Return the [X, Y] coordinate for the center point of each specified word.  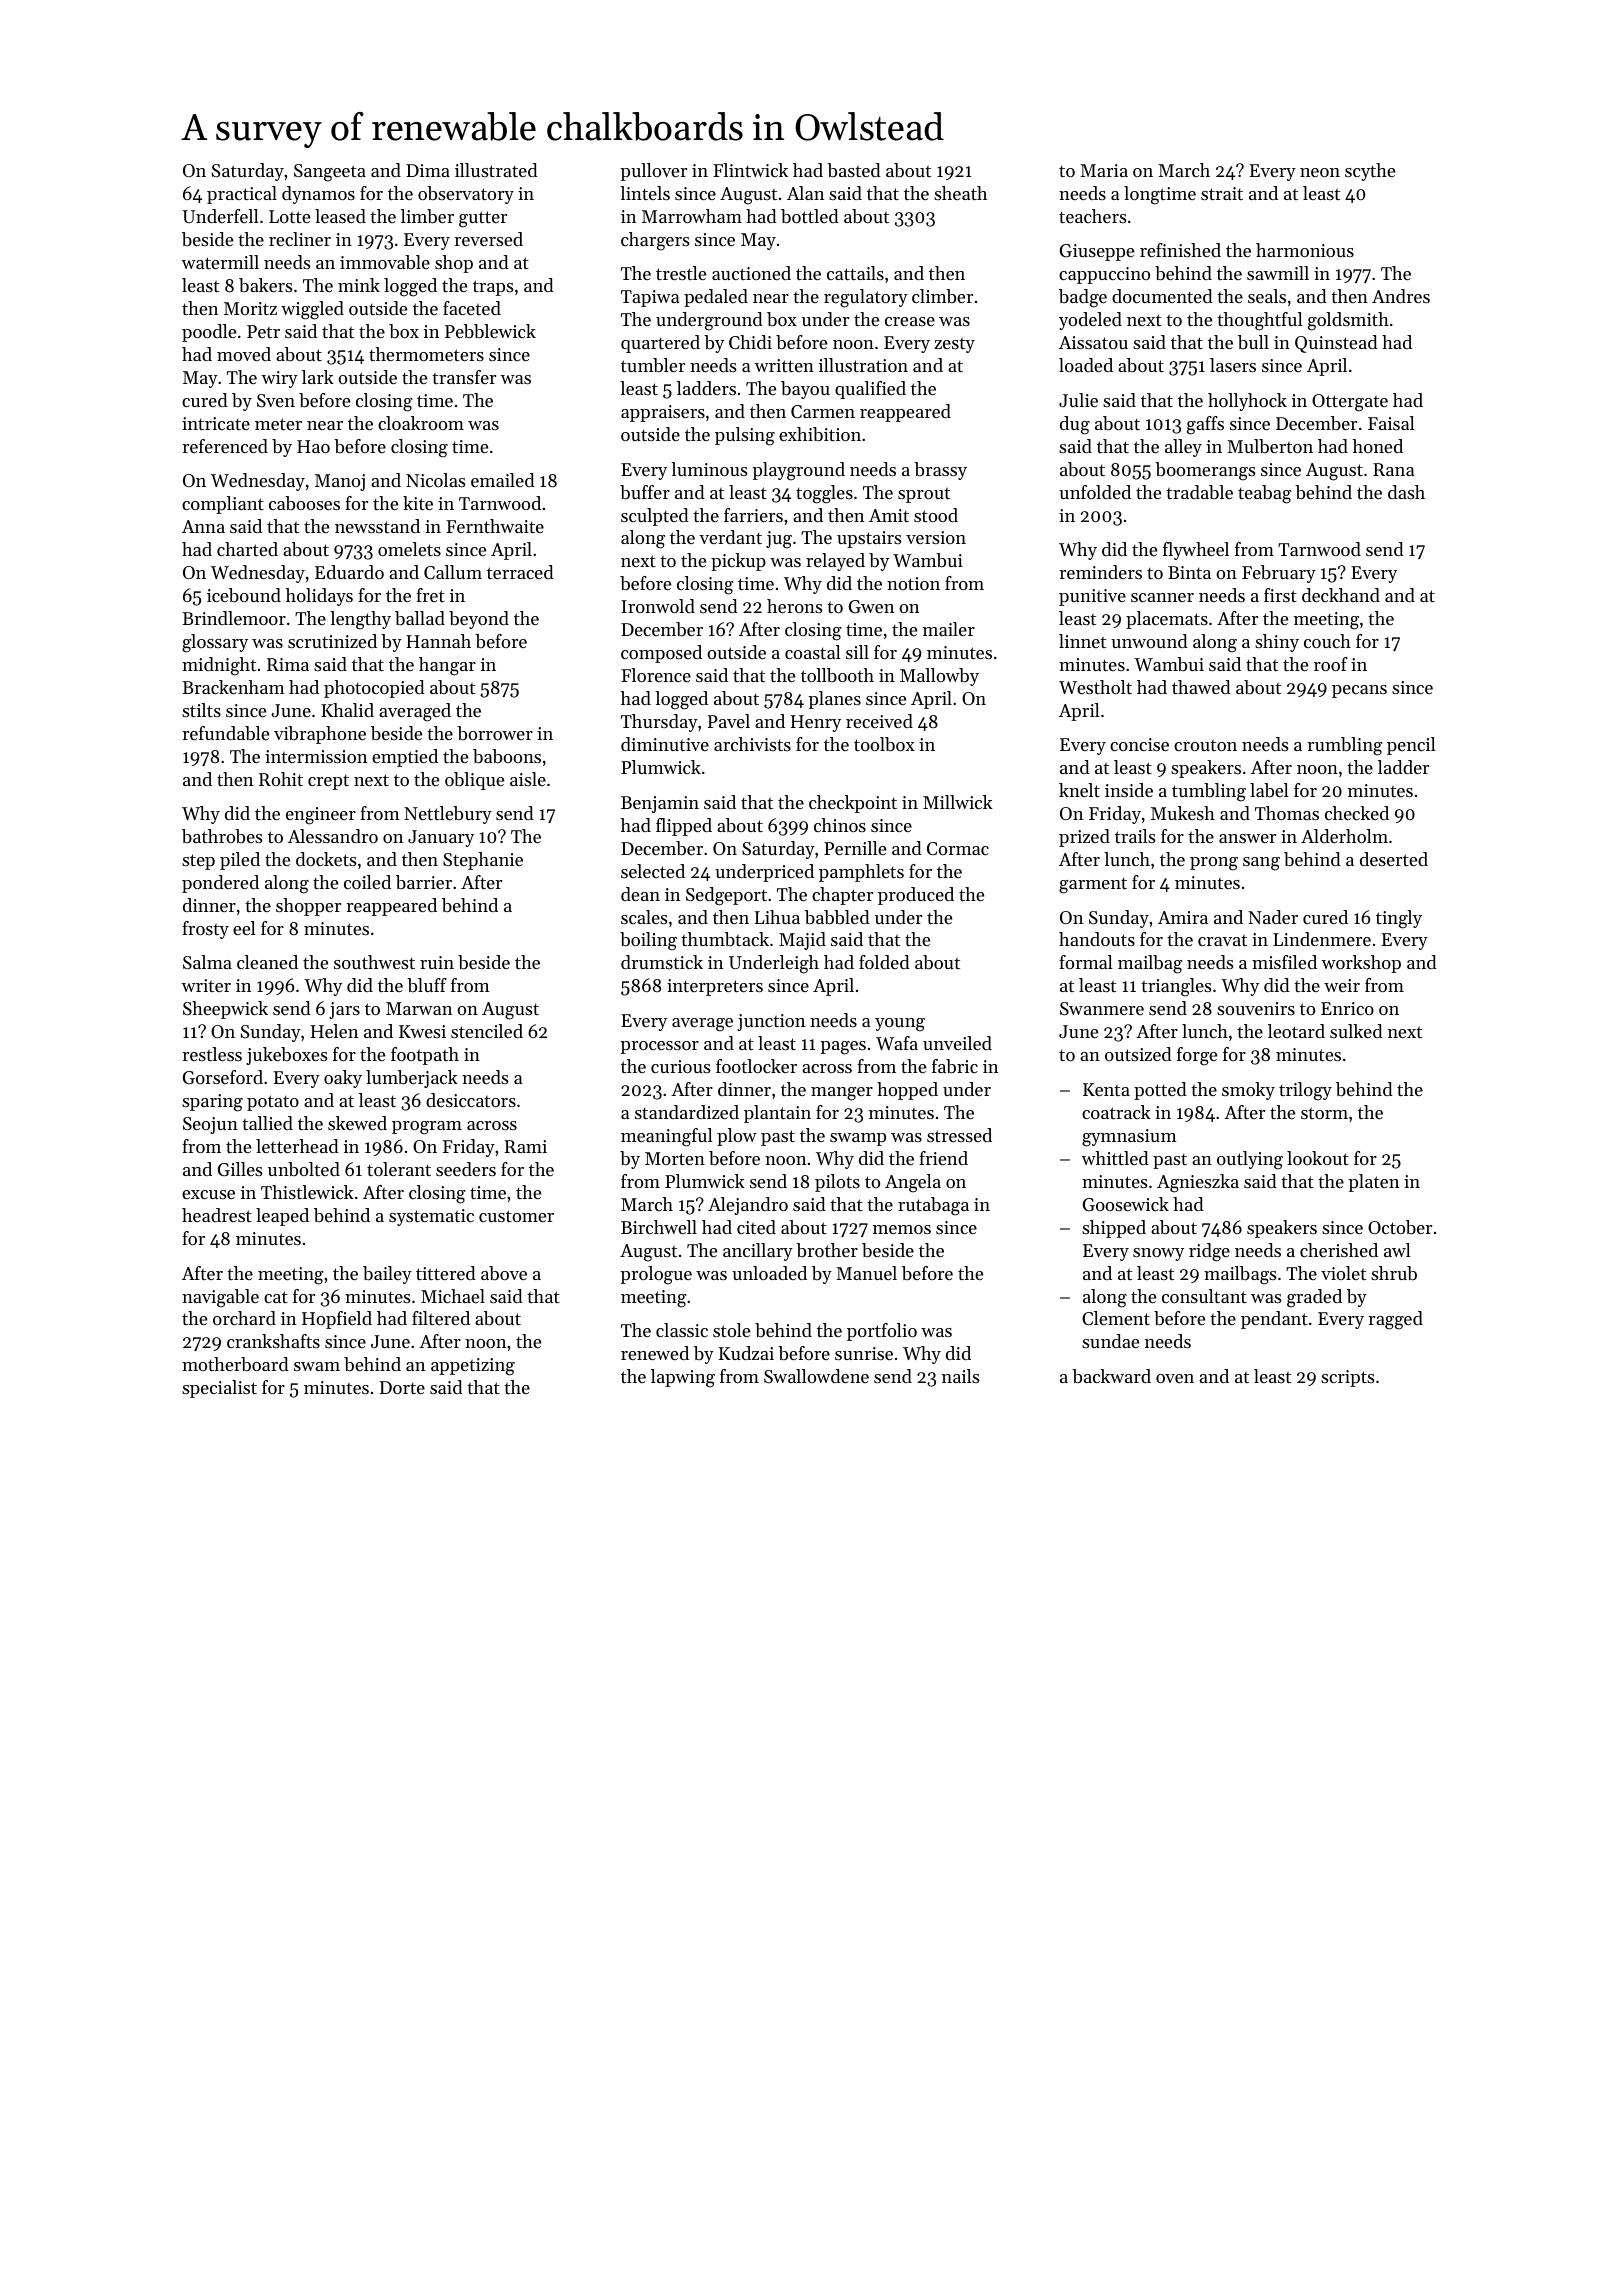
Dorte [402, 1387]
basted [854, 170]
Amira [1183, 917]
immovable [385, 262]
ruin [437, 962]
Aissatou [1093, 342]
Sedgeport [726, 896]
